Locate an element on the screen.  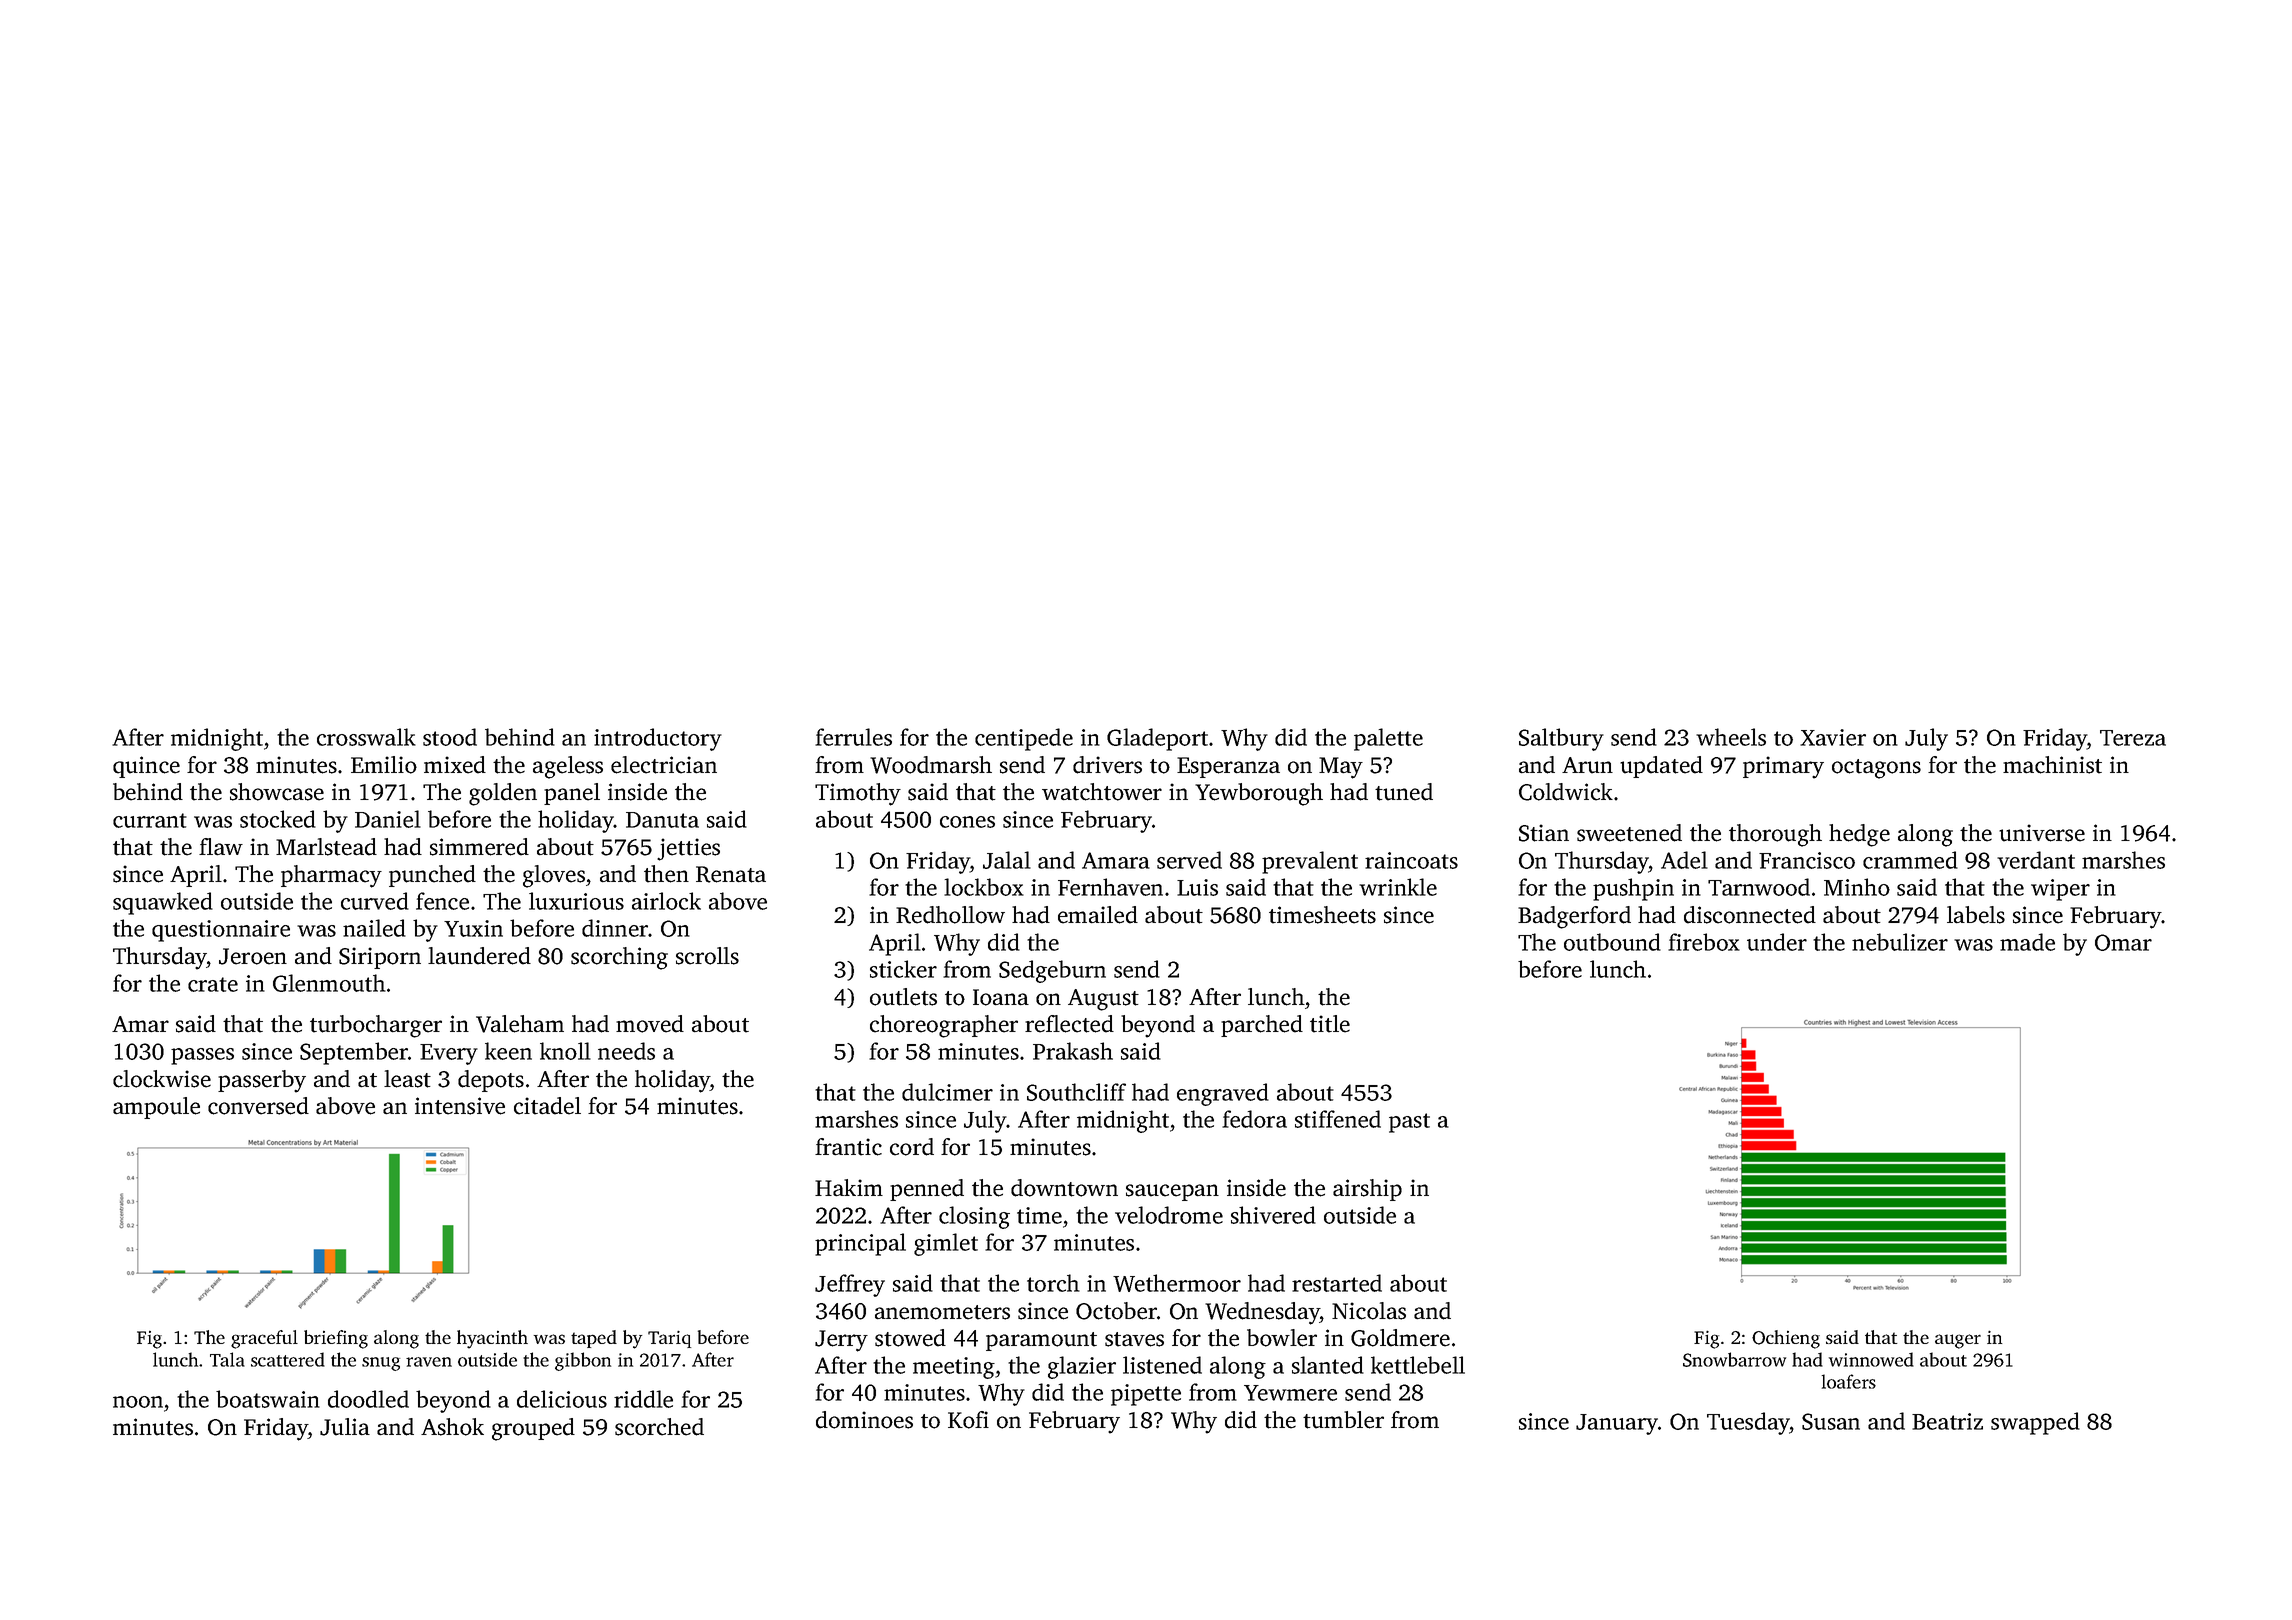
Omar is located at coordinates (2123, 942).
